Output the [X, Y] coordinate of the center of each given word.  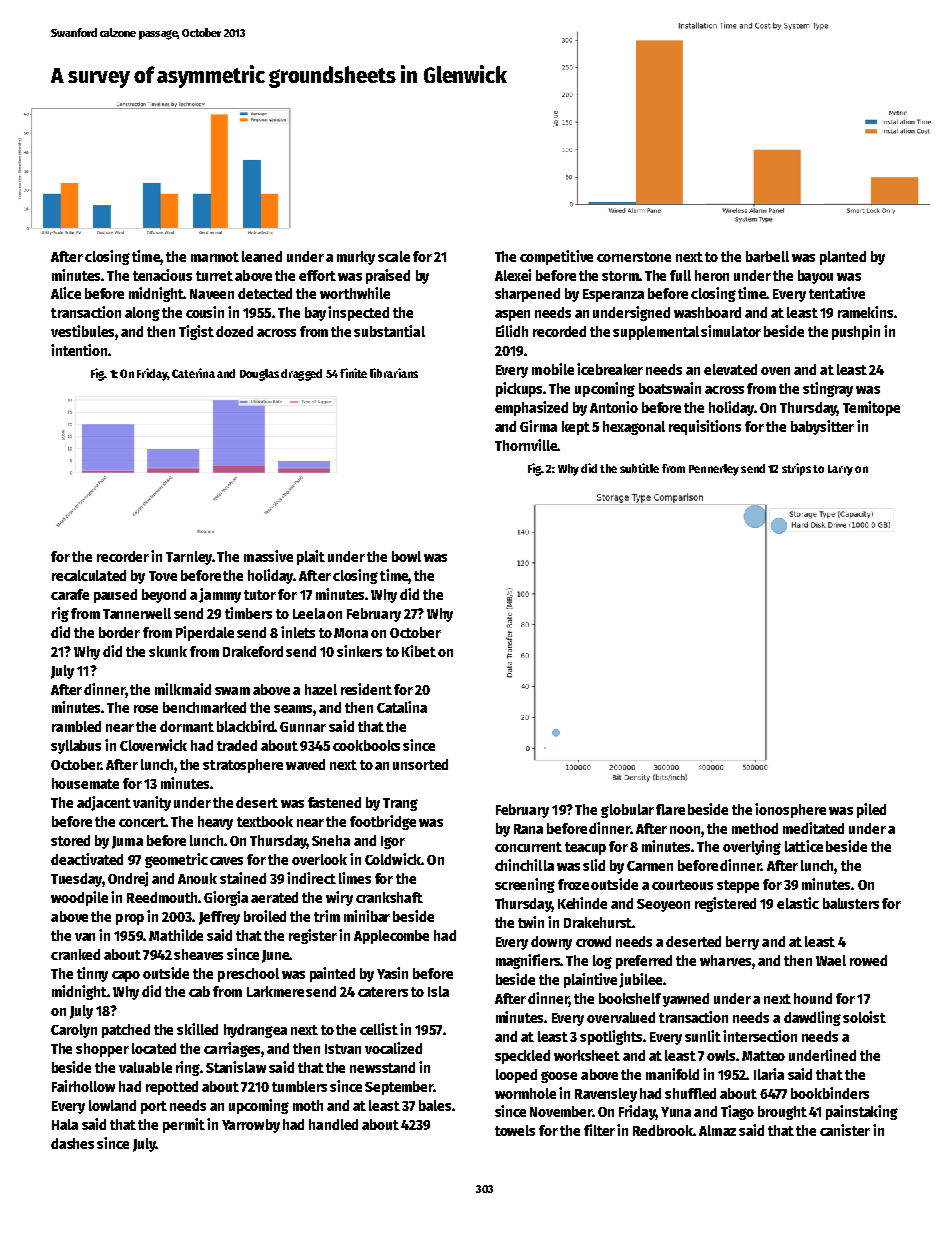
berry [742, 943]
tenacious [162, 275]
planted [843, 258]
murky [356, 258]
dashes [72, 1143]
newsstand [382, 1067]
